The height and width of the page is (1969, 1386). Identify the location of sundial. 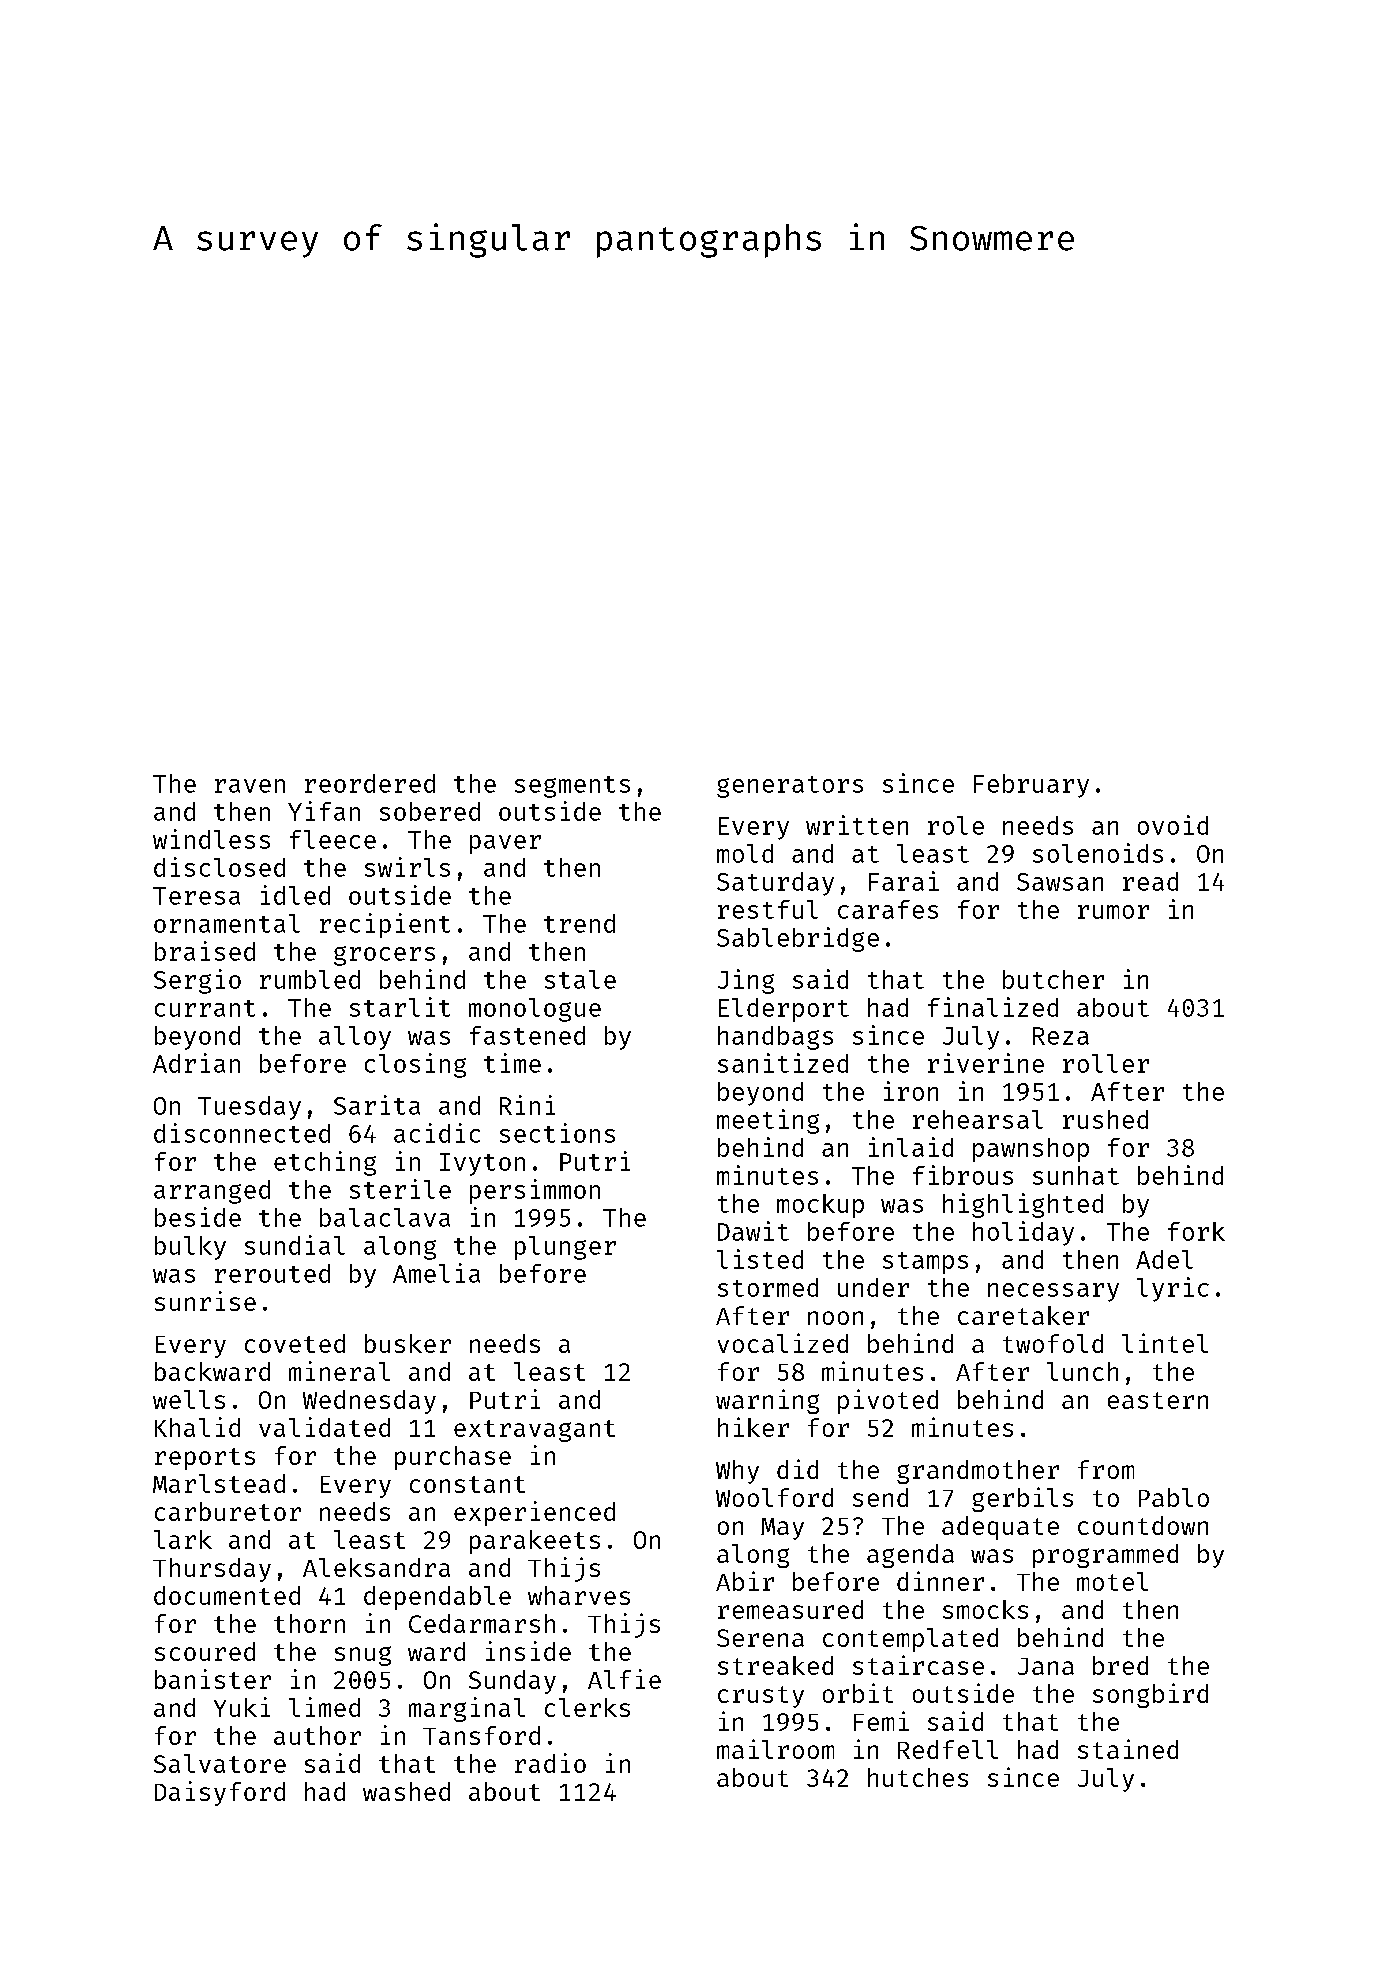
(295, 1245).
